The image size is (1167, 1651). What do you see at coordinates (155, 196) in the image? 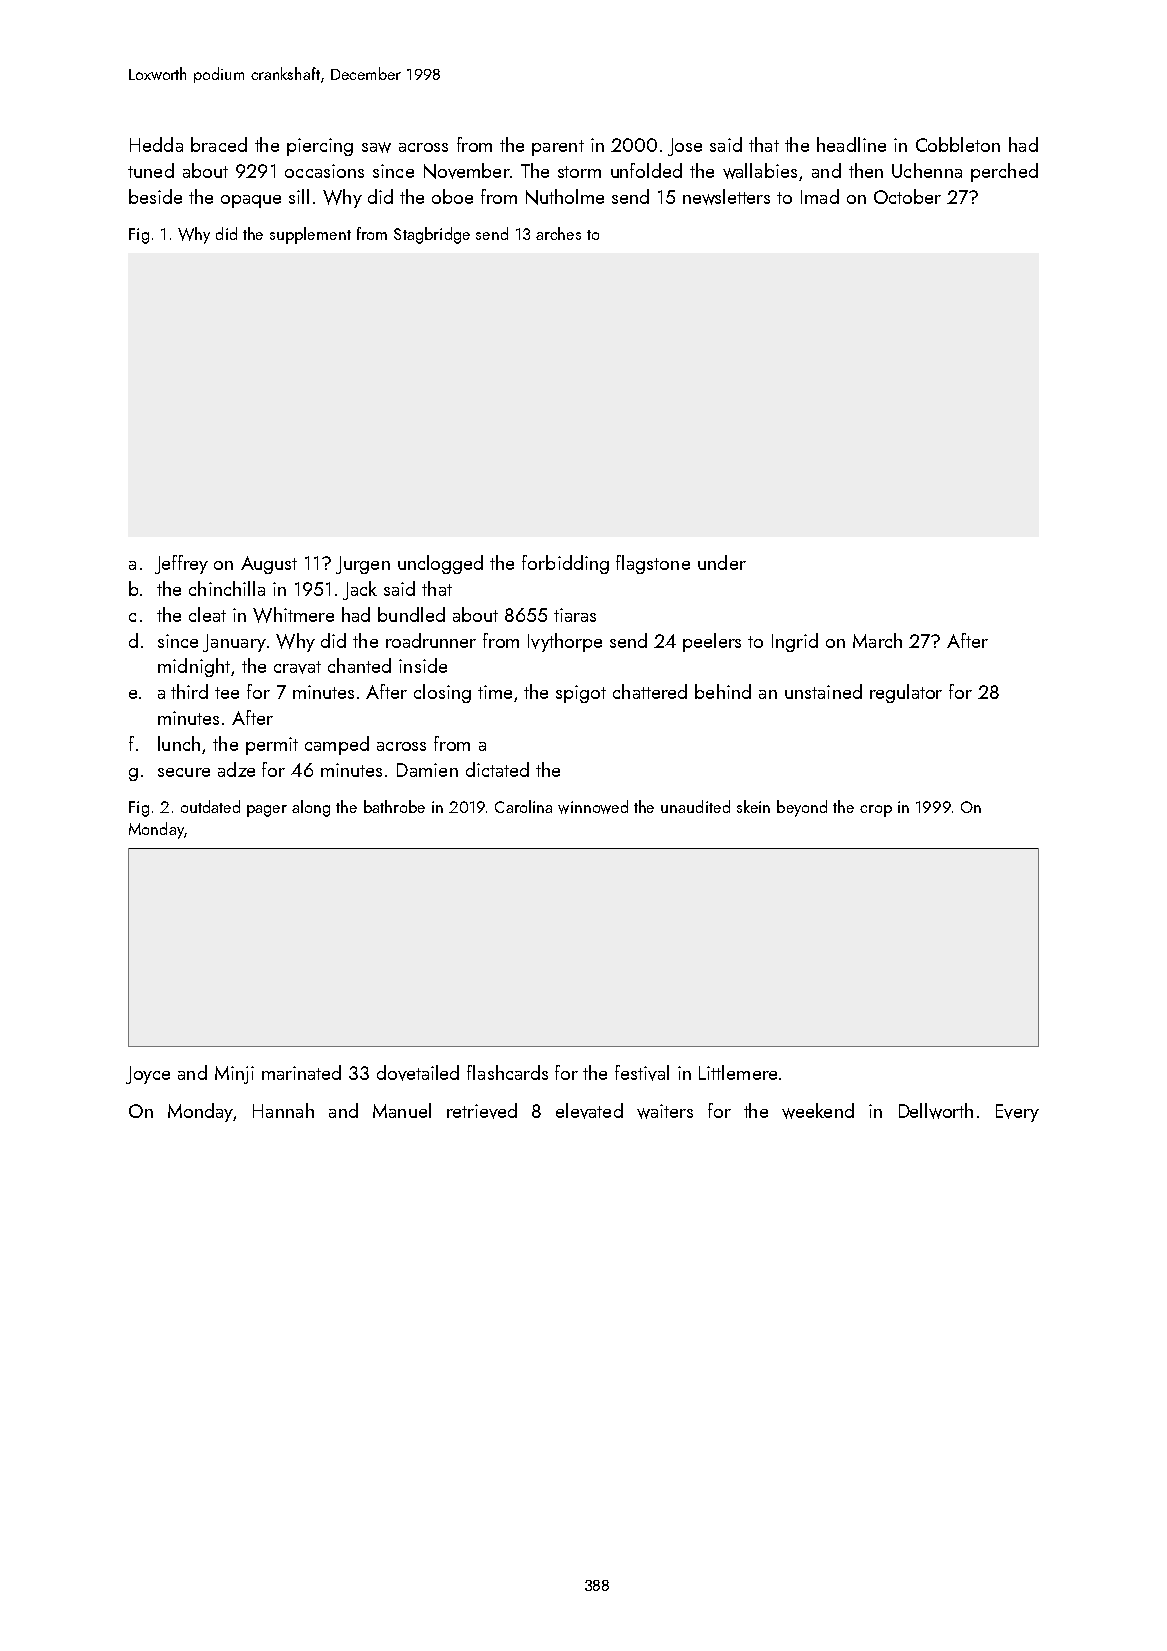
I see `beside` at bounding box center [155, 196].
